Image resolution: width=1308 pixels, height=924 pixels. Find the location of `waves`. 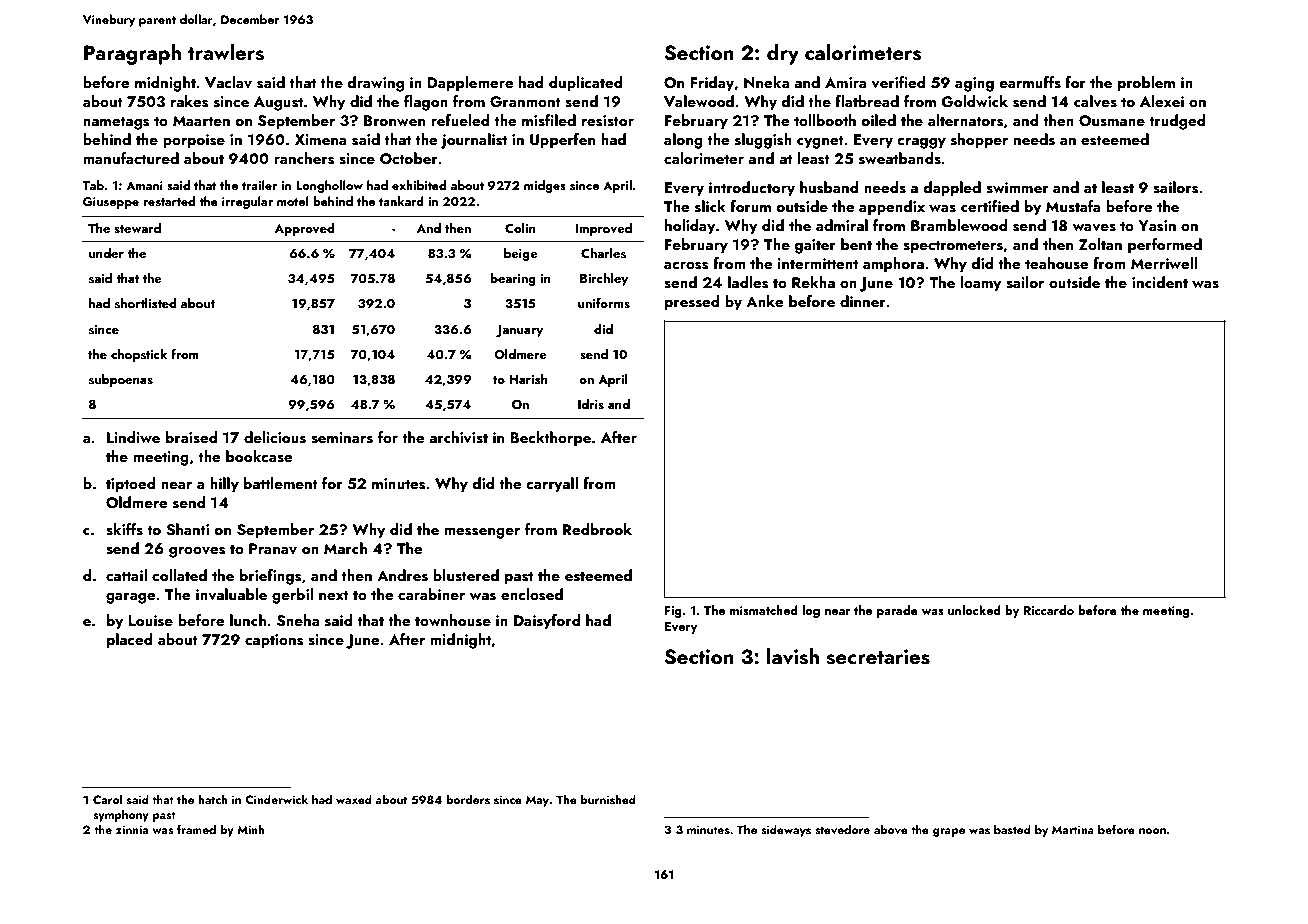

waves is located at coordinates (1094, 228).
